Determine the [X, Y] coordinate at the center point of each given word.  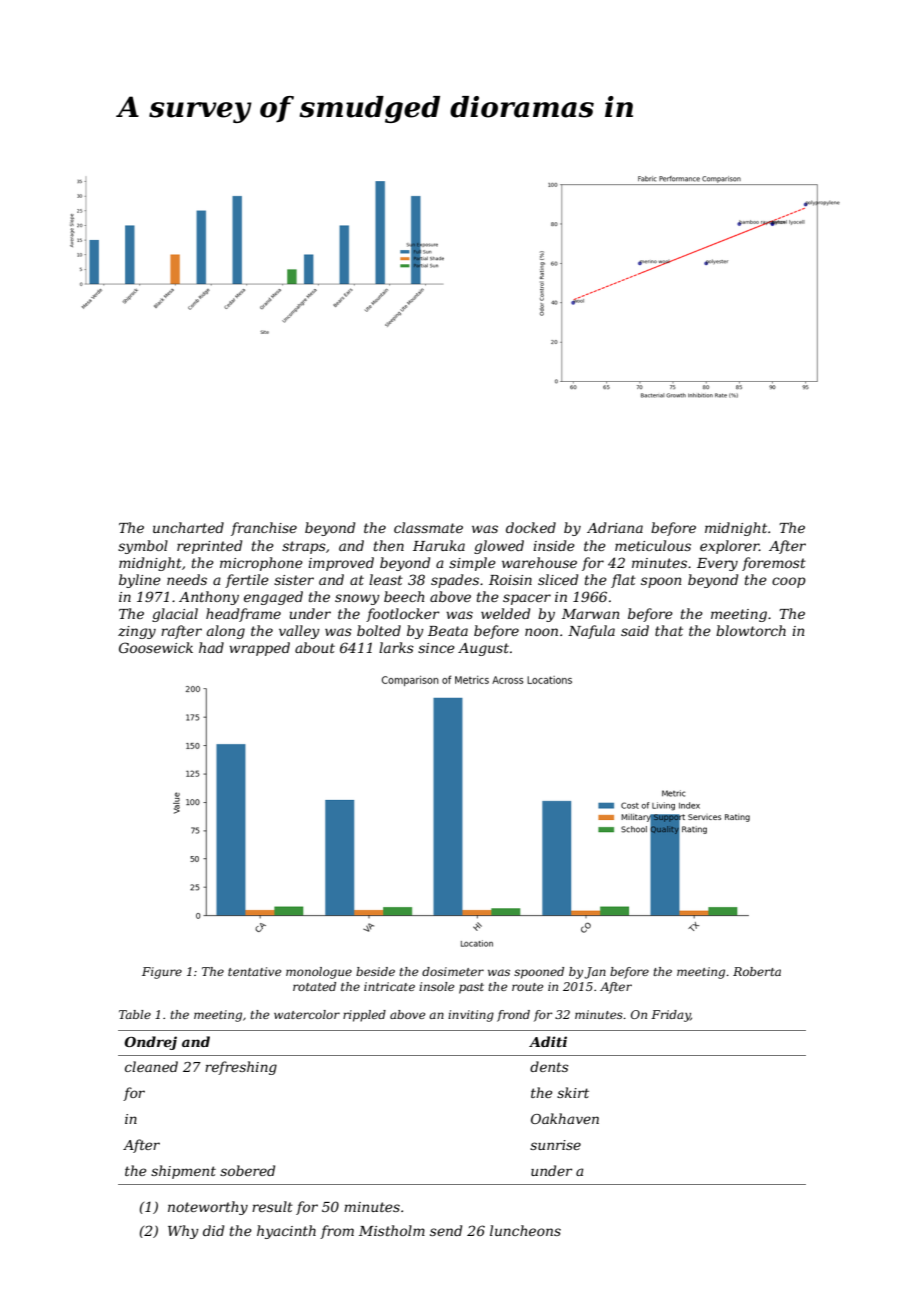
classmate [428, 527]
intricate [389, 986]
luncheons [525, 1230]
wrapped [259, 649]
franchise [264, 529]
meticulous [653, 545]
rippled [364, 1016]
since [436, 648]
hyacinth [286, 1232]
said [635, 630]
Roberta [757, 971]
